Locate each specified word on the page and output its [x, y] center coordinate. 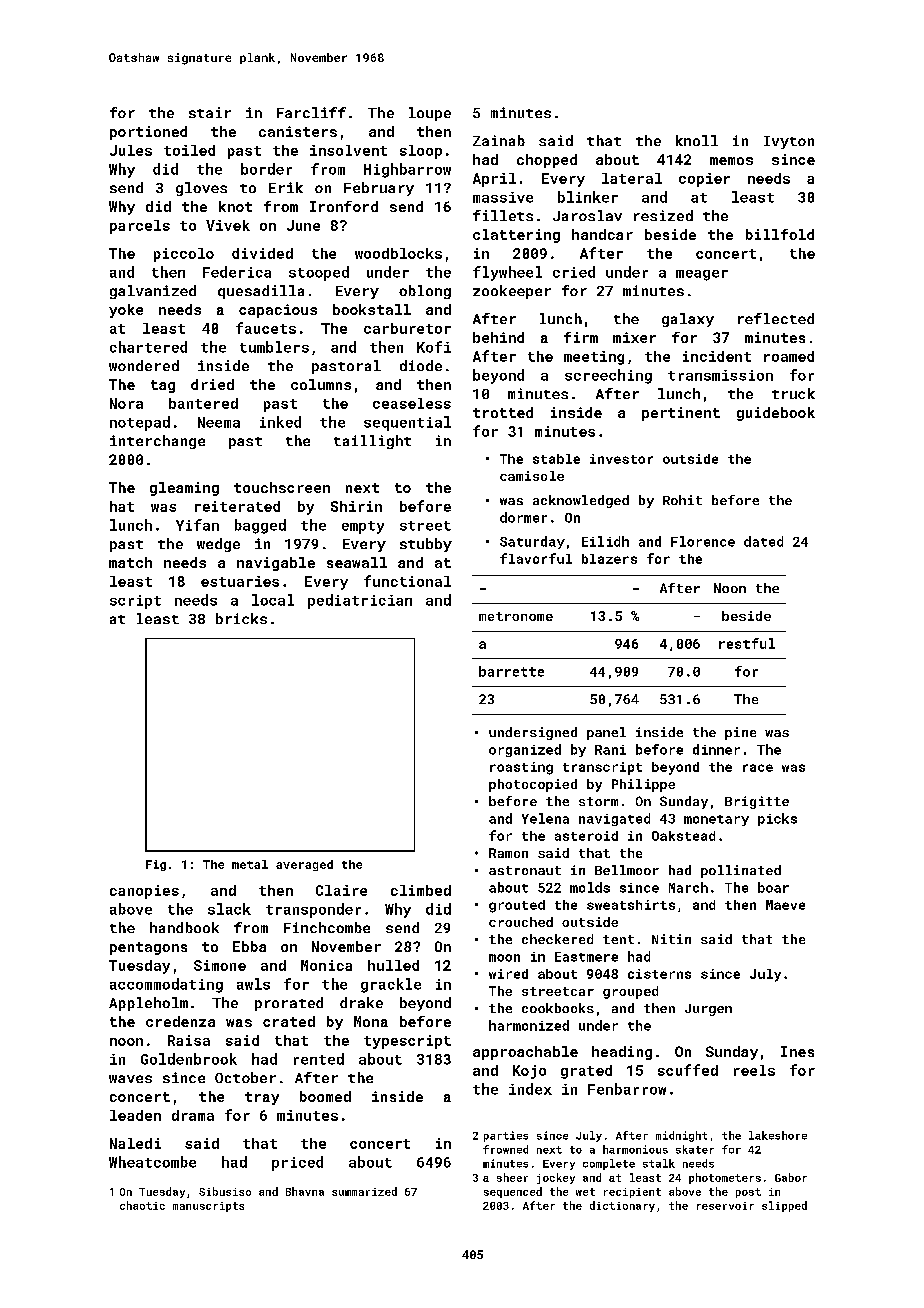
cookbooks [558, 1008]
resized [663, 215]
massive [503, 197]
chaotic [142, 1205]
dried [212, 384]
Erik [286, 187]
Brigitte [757, 802]
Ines [797, 1051]
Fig [156, 865]
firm [581, 337]
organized [525, 750]
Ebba [249, 946]
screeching [608, 376]
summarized [364, 1191]
